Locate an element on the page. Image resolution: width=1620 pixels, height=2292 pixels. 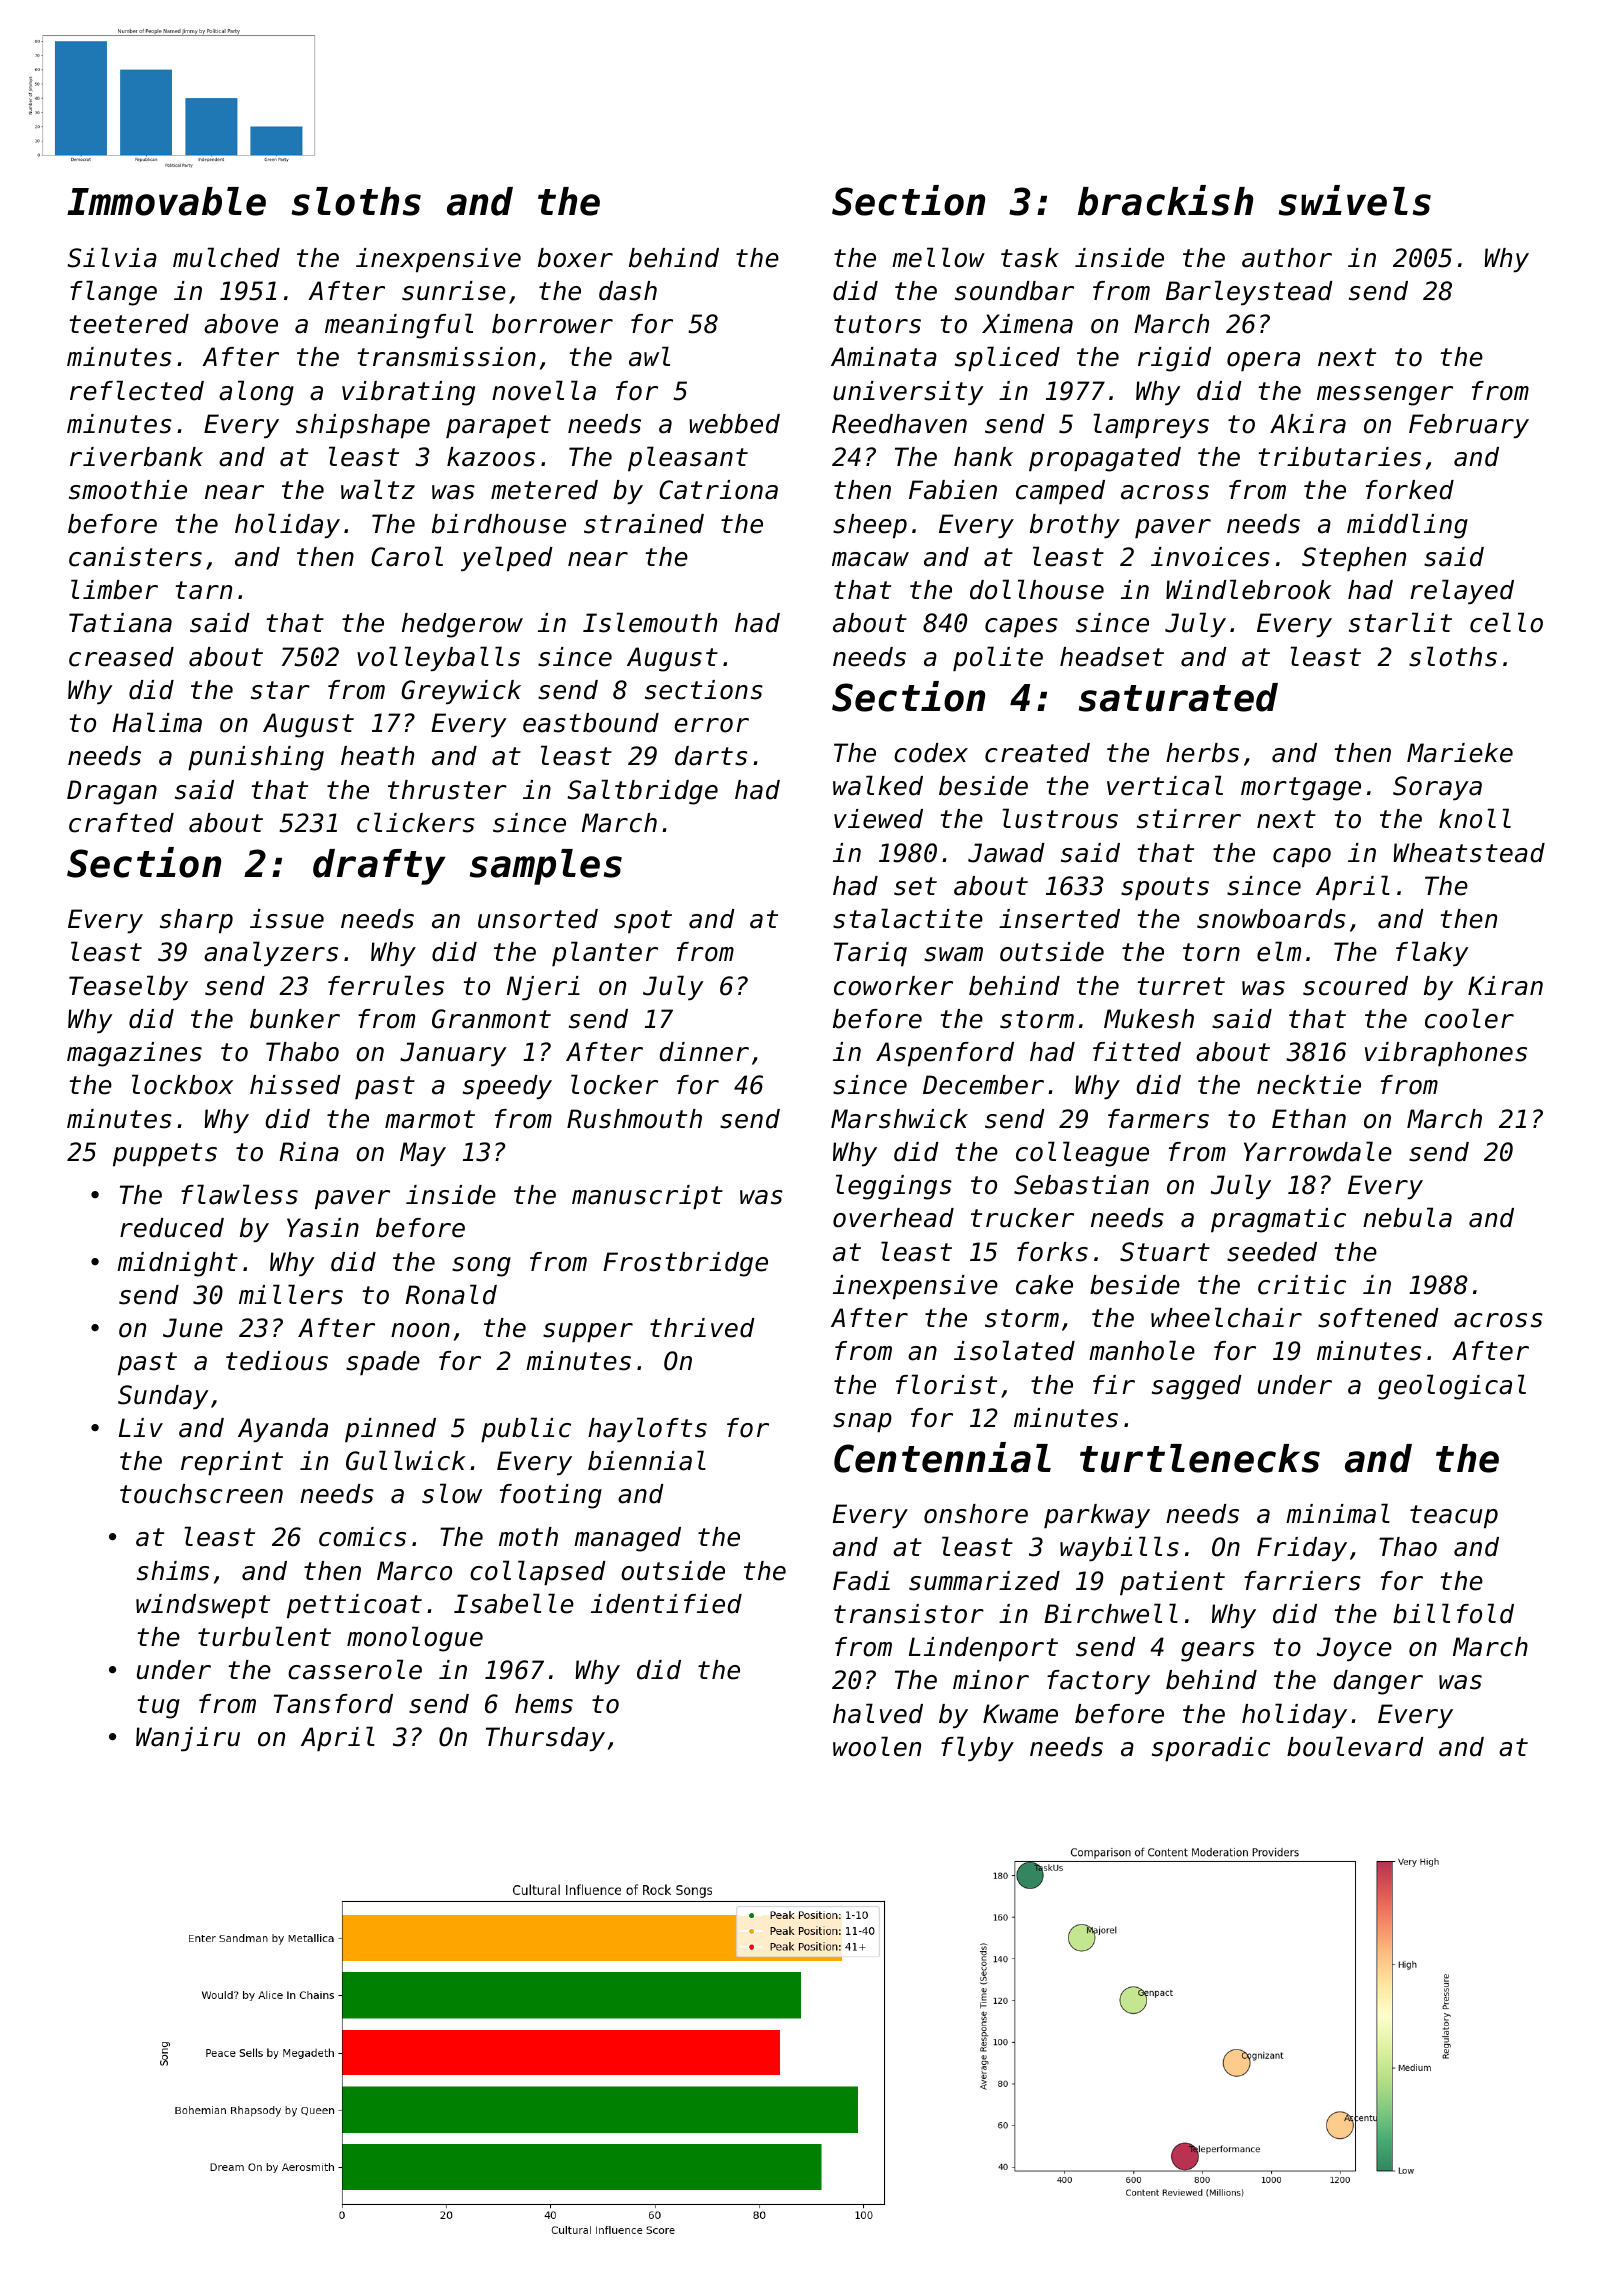
monologue is located at coordinates (415, 1639).
